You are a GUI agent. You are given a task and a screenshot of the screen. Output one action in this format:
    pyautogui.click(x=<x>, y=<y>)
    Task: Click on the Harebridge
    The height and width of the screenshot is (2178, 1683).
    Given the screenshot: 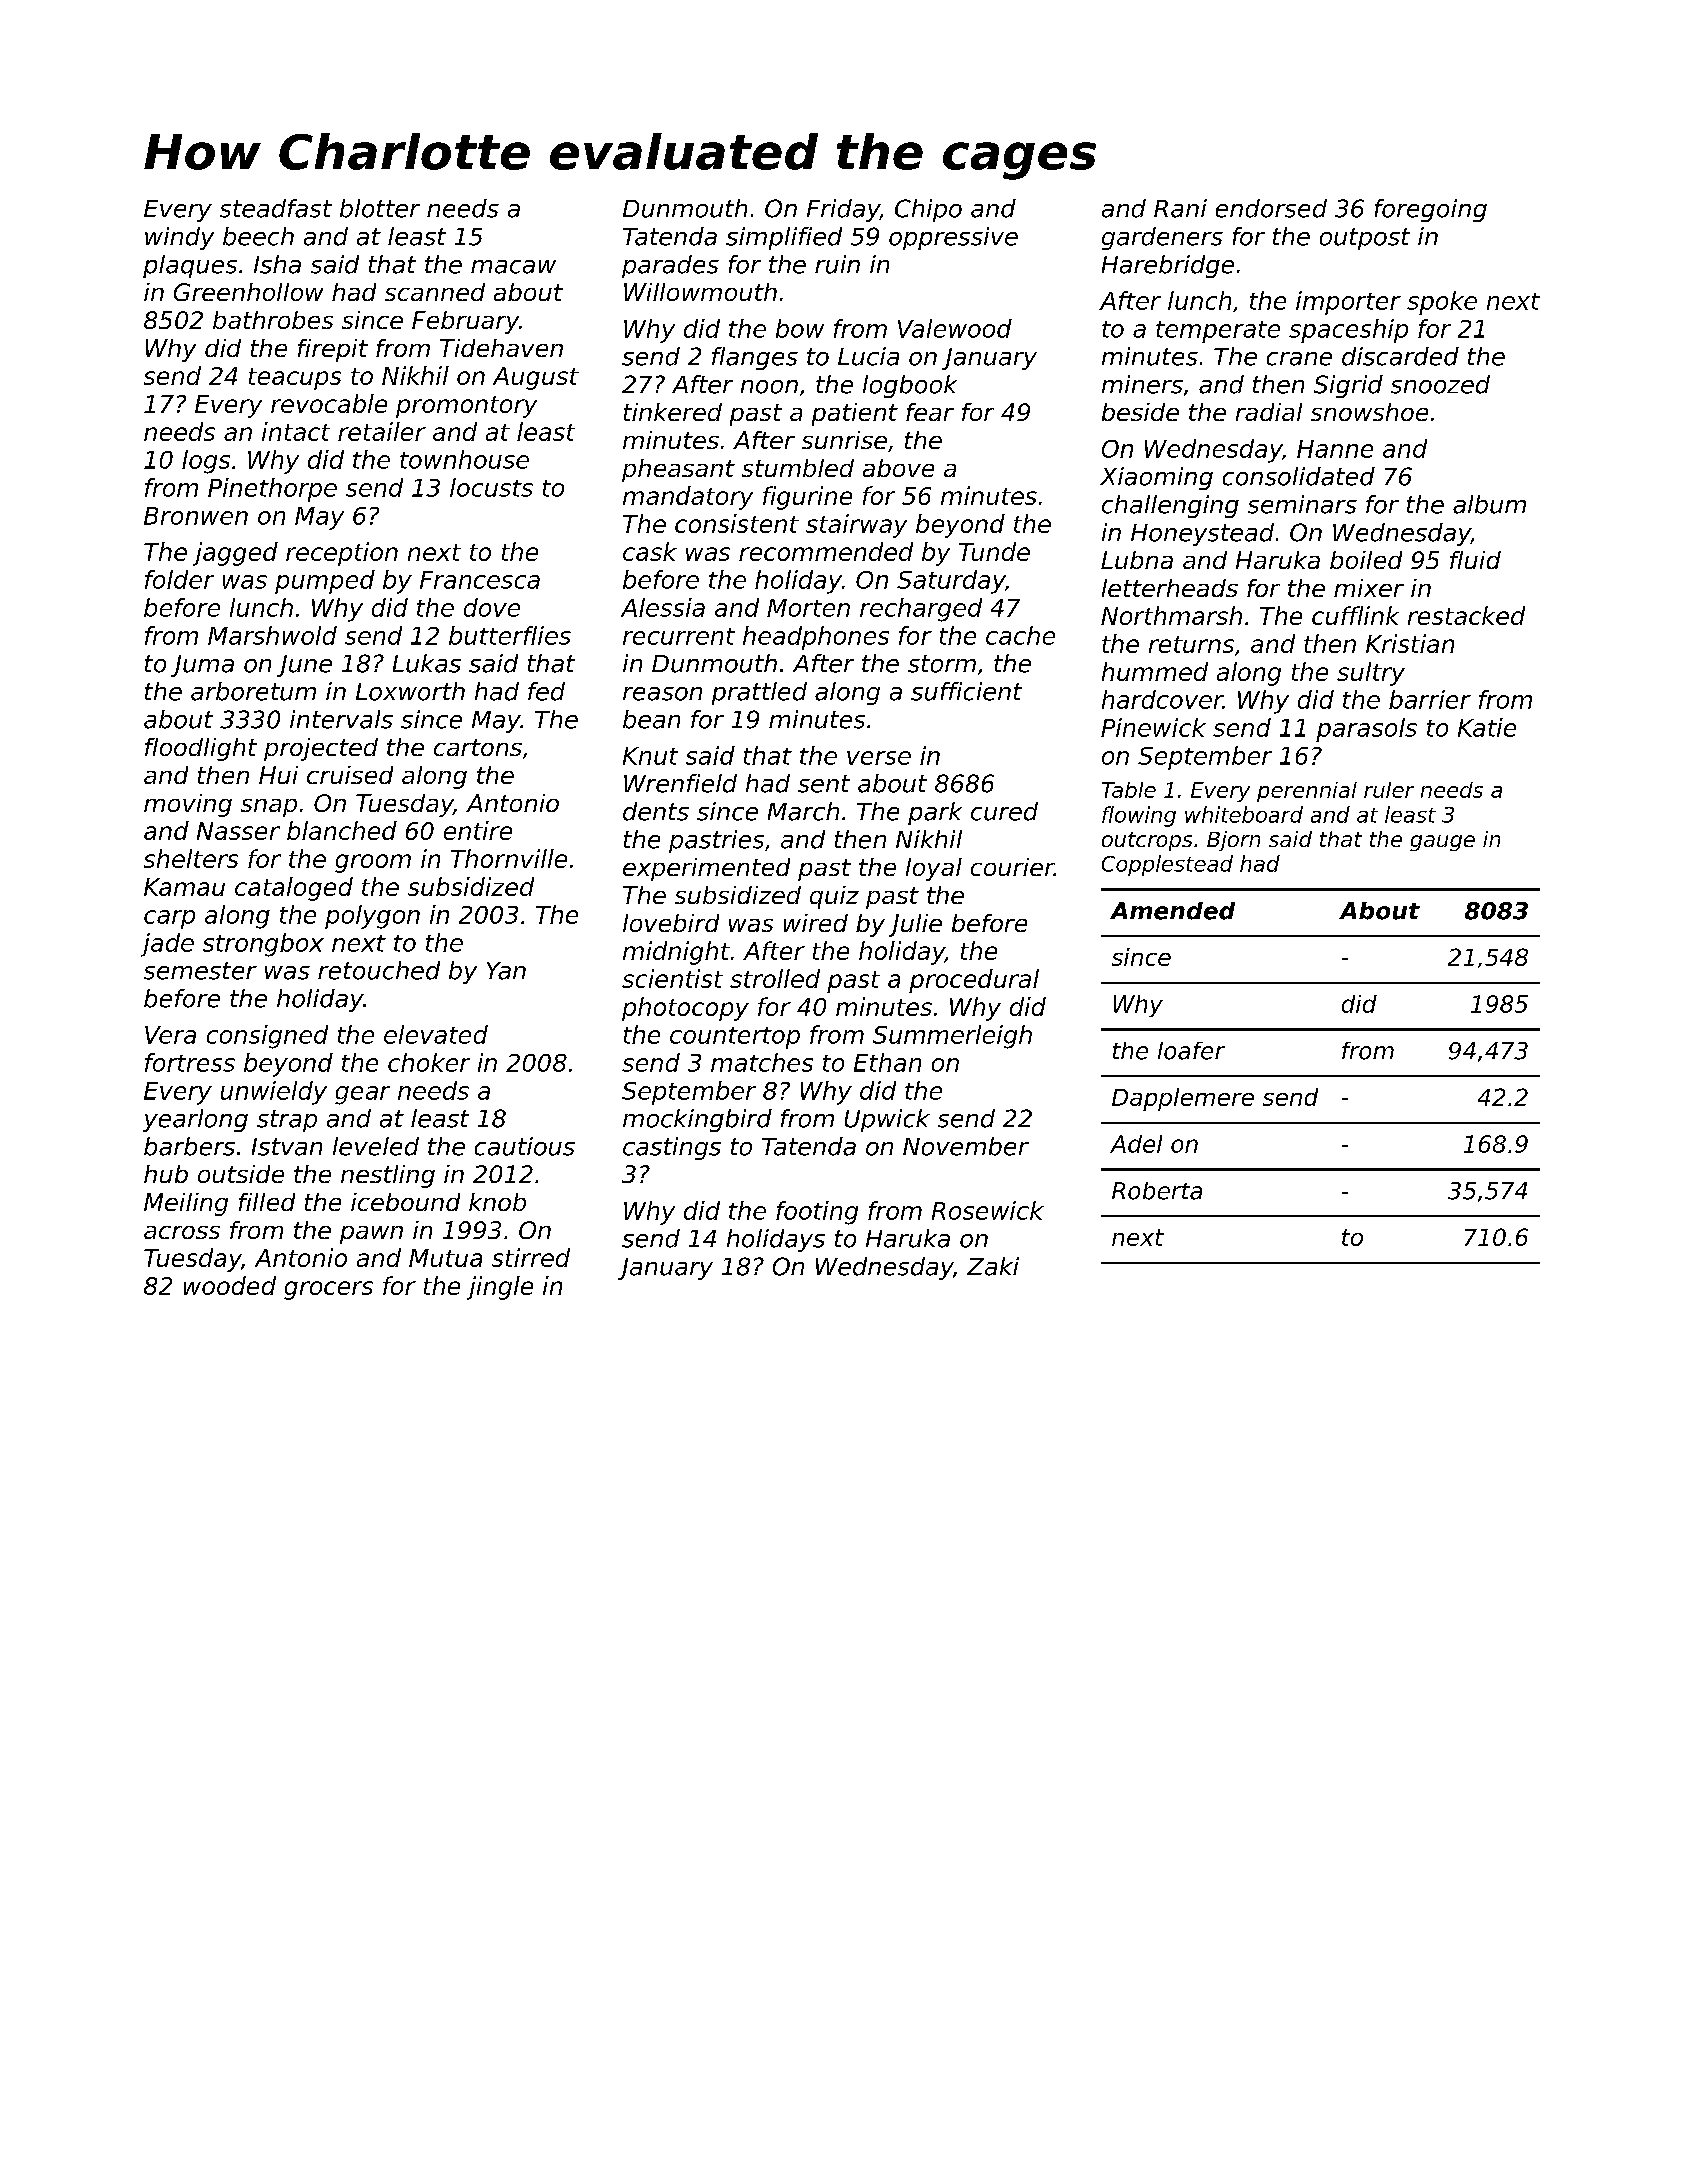 What is the action you would take?
    pyautogui.click(x=1168, y=266)
